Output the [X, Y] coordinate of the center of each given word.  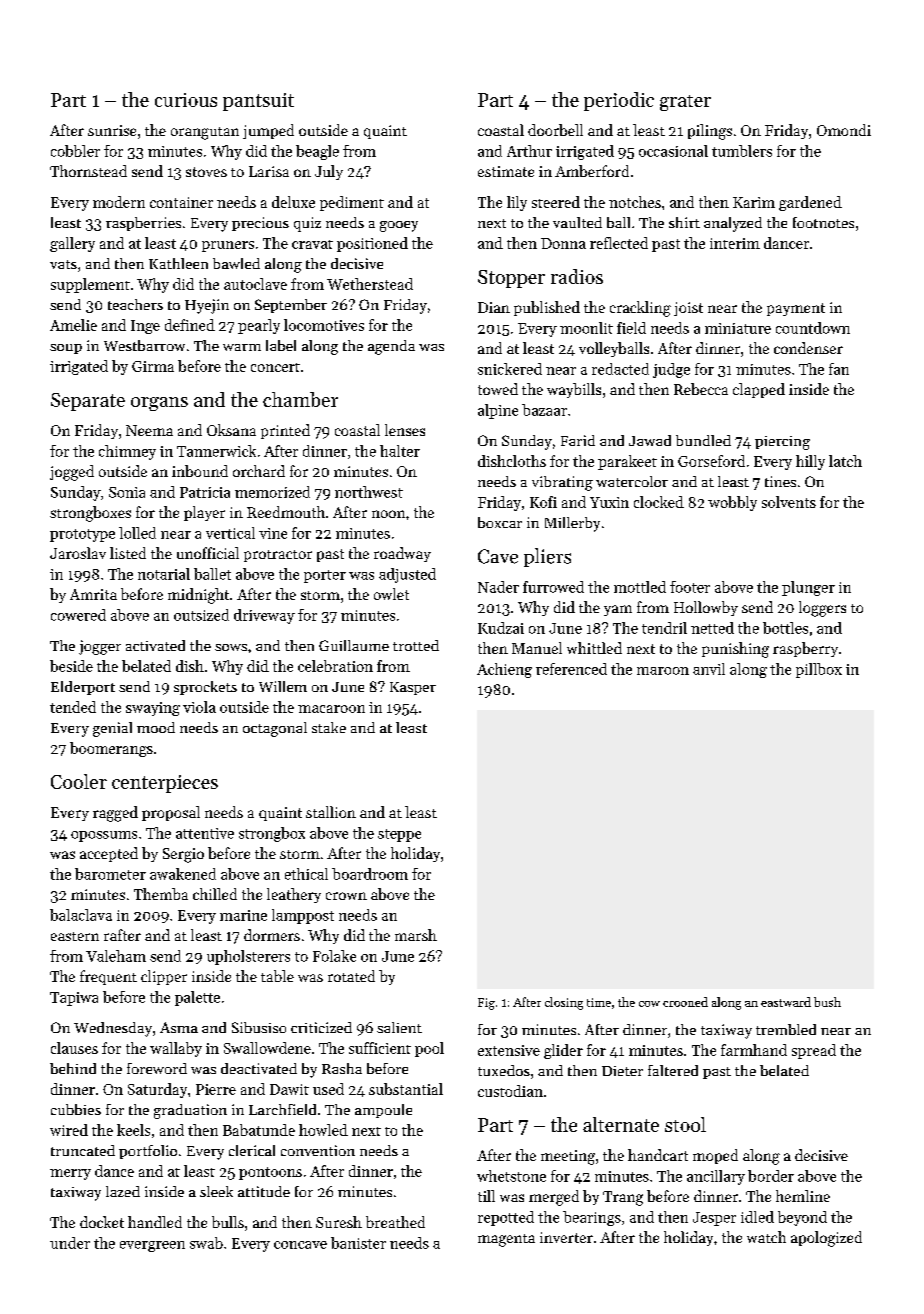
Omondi [844, 130]
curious [186, 100]
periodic [619, 101]
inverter [566, 1237]
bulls [228, 1222]
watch [766, 1237]
